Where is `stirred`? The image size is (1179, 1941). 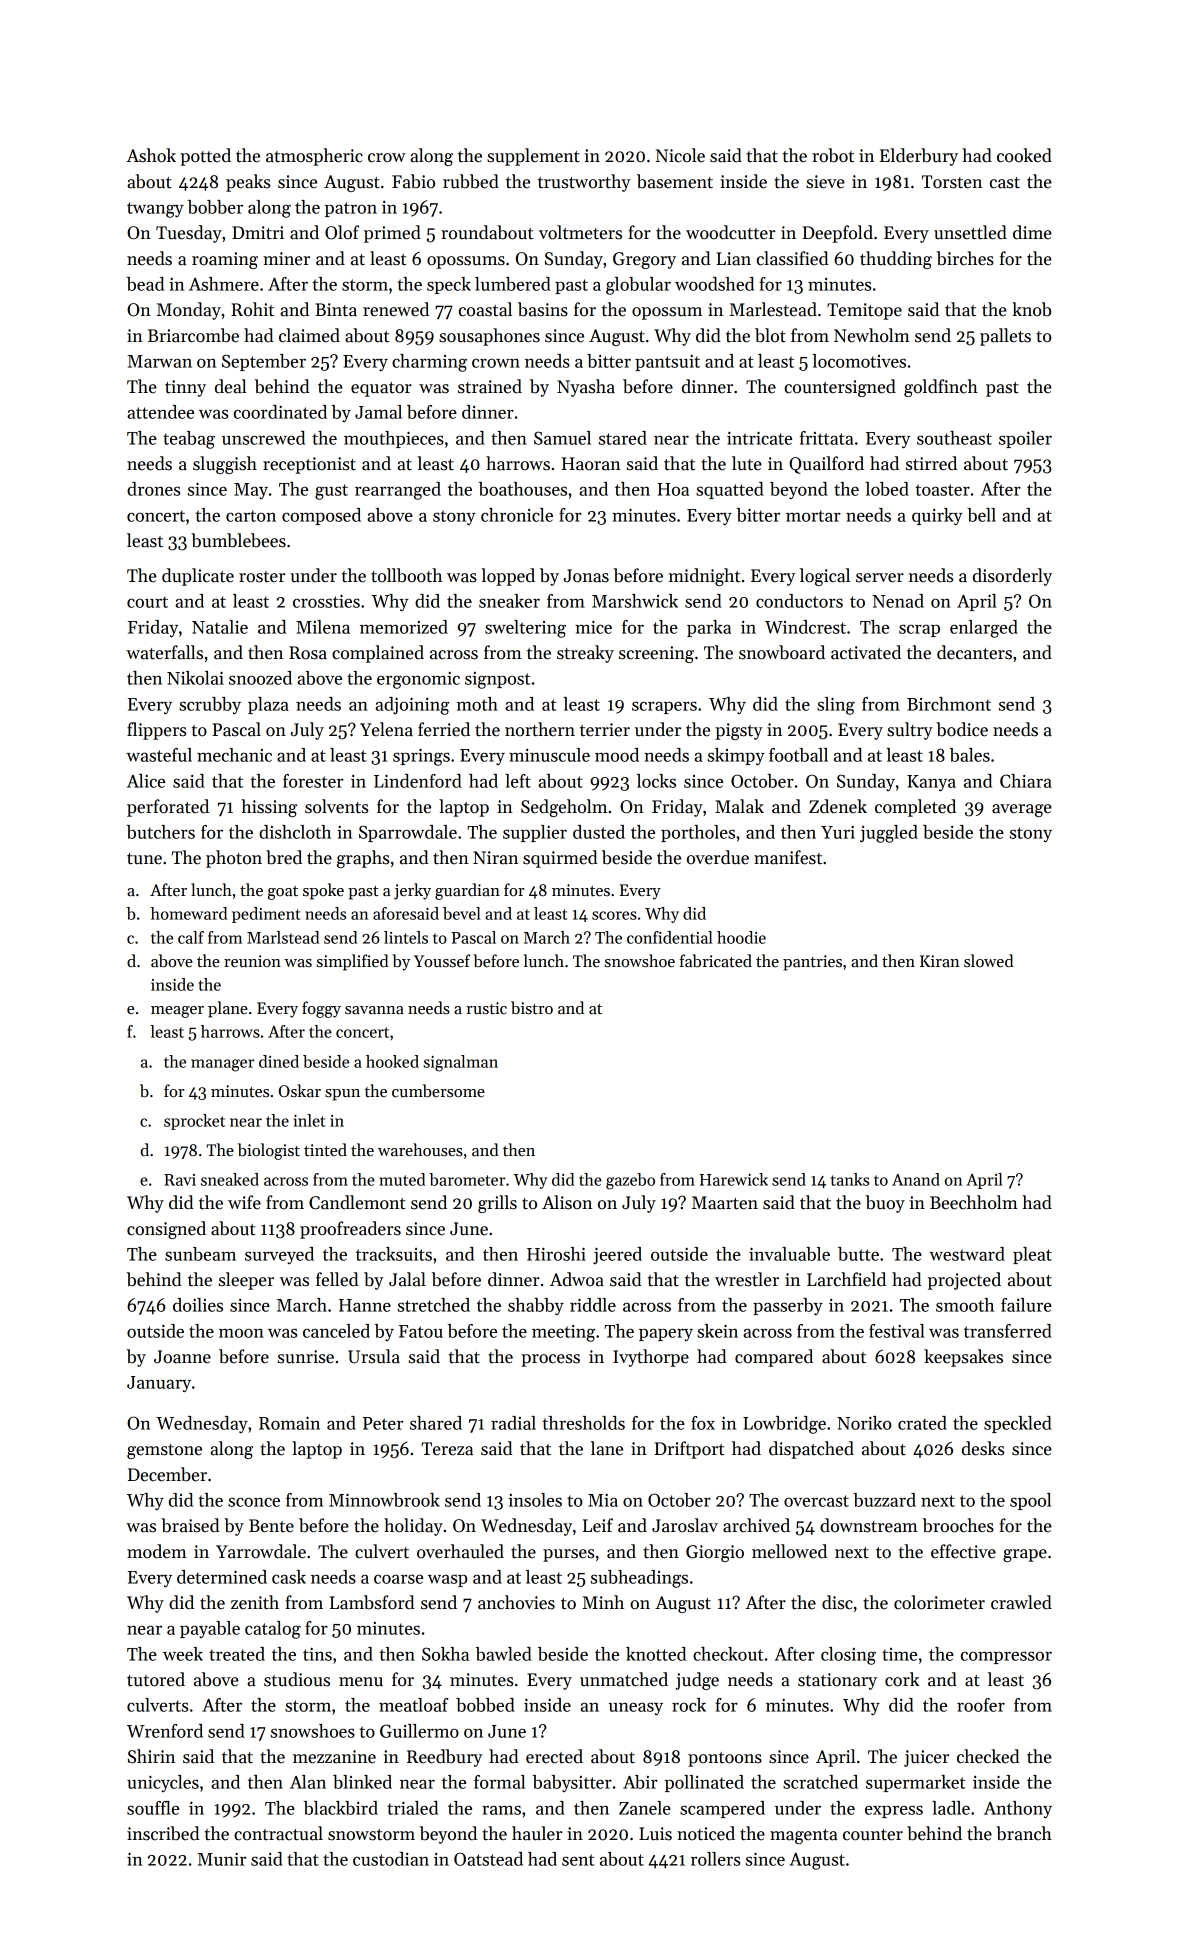
stirred is located at coordinates (931, 463).
